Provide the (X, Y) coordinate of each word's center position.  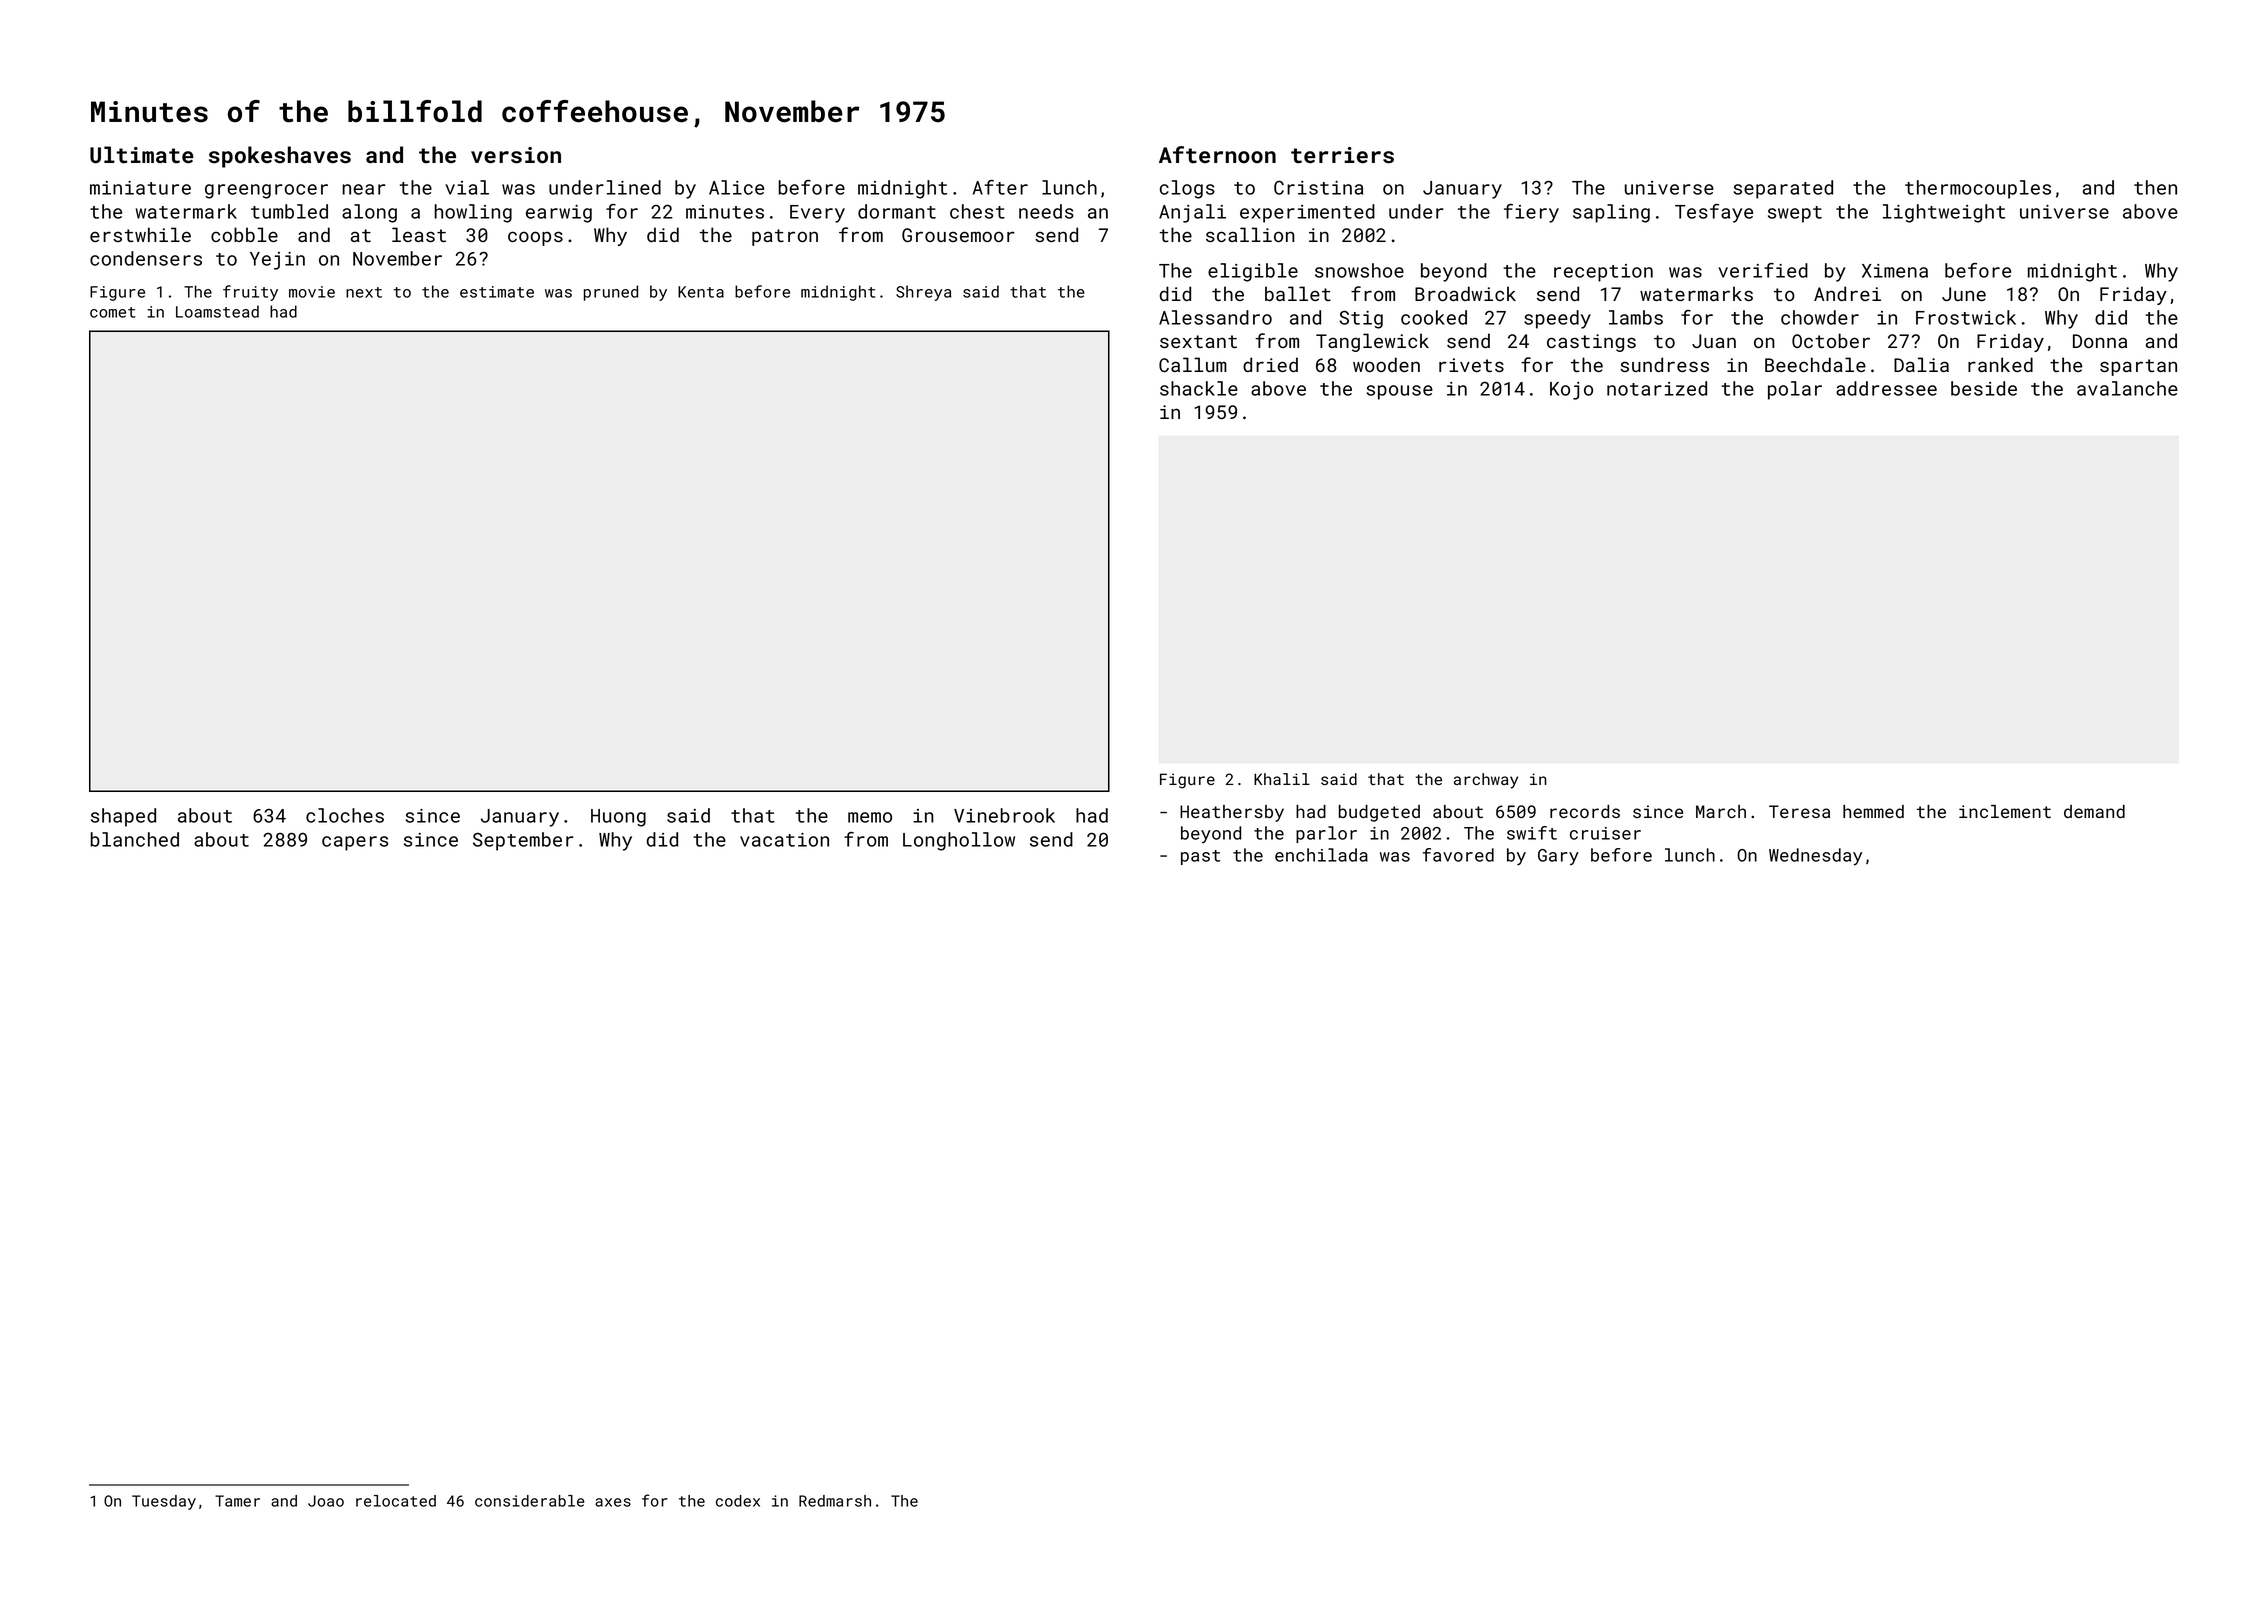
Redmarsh (835, 1501)
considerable (530, 1501)
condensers (146, 258)
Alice (736, 187)
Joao (326, 1501)
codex (738, 1501)
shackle (1199, 388)
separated (1783, 189)
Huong (618, 818)
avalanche (2127, 388)
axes (613, 1502)
